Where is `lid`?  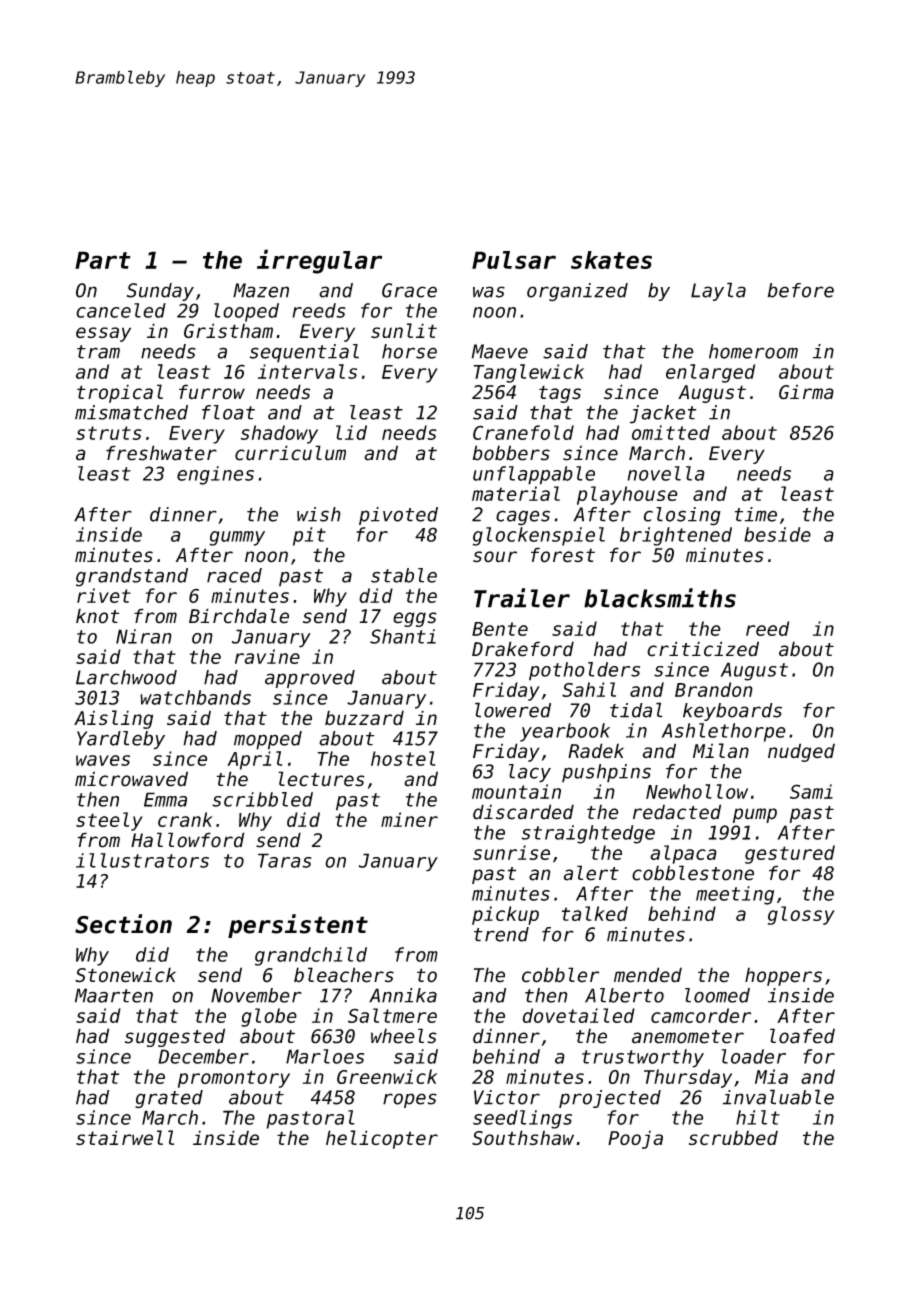
lid is located at coordinates (351, 432).
